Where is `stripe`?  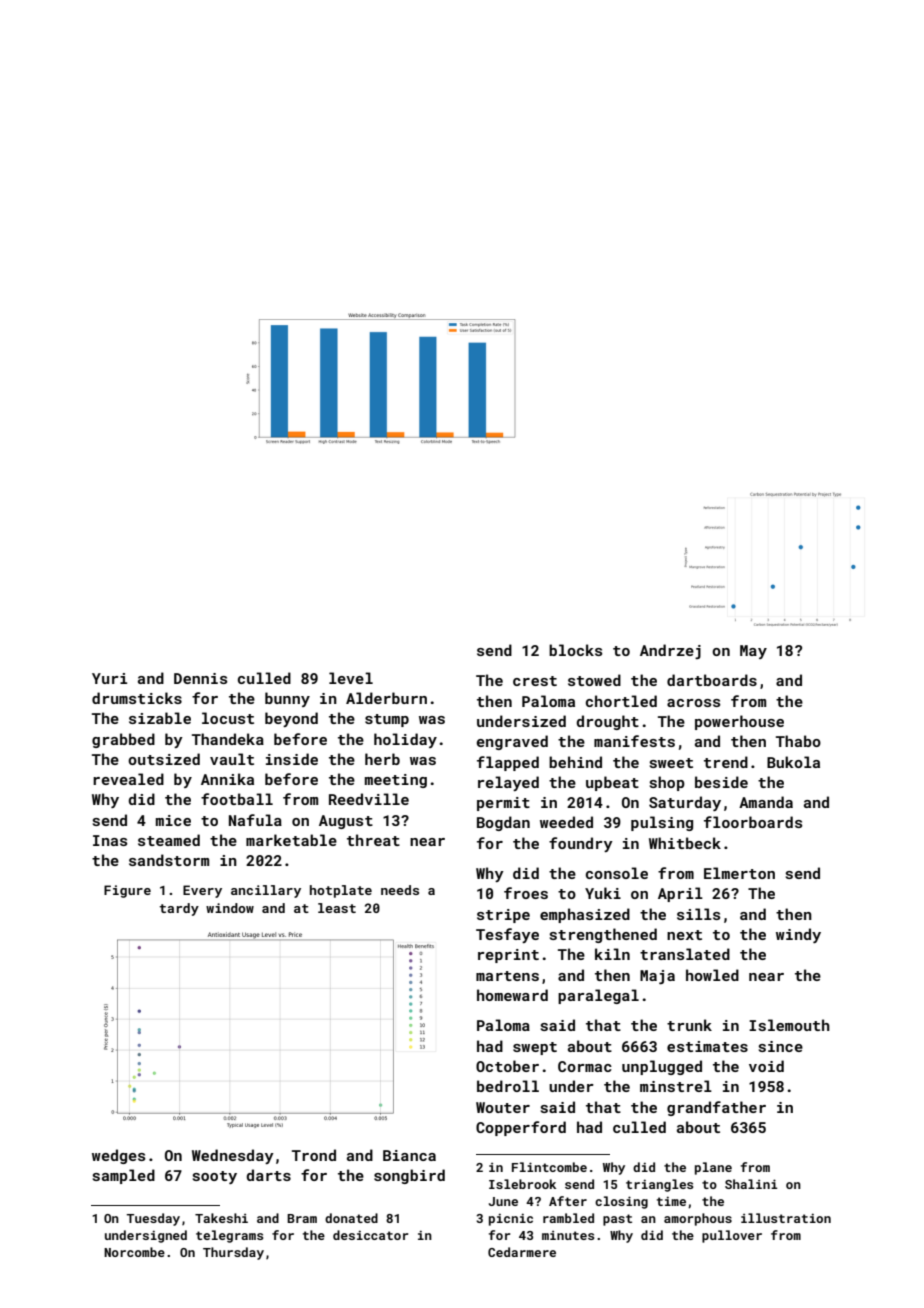
stripe is located at coordinates (503, 916).
